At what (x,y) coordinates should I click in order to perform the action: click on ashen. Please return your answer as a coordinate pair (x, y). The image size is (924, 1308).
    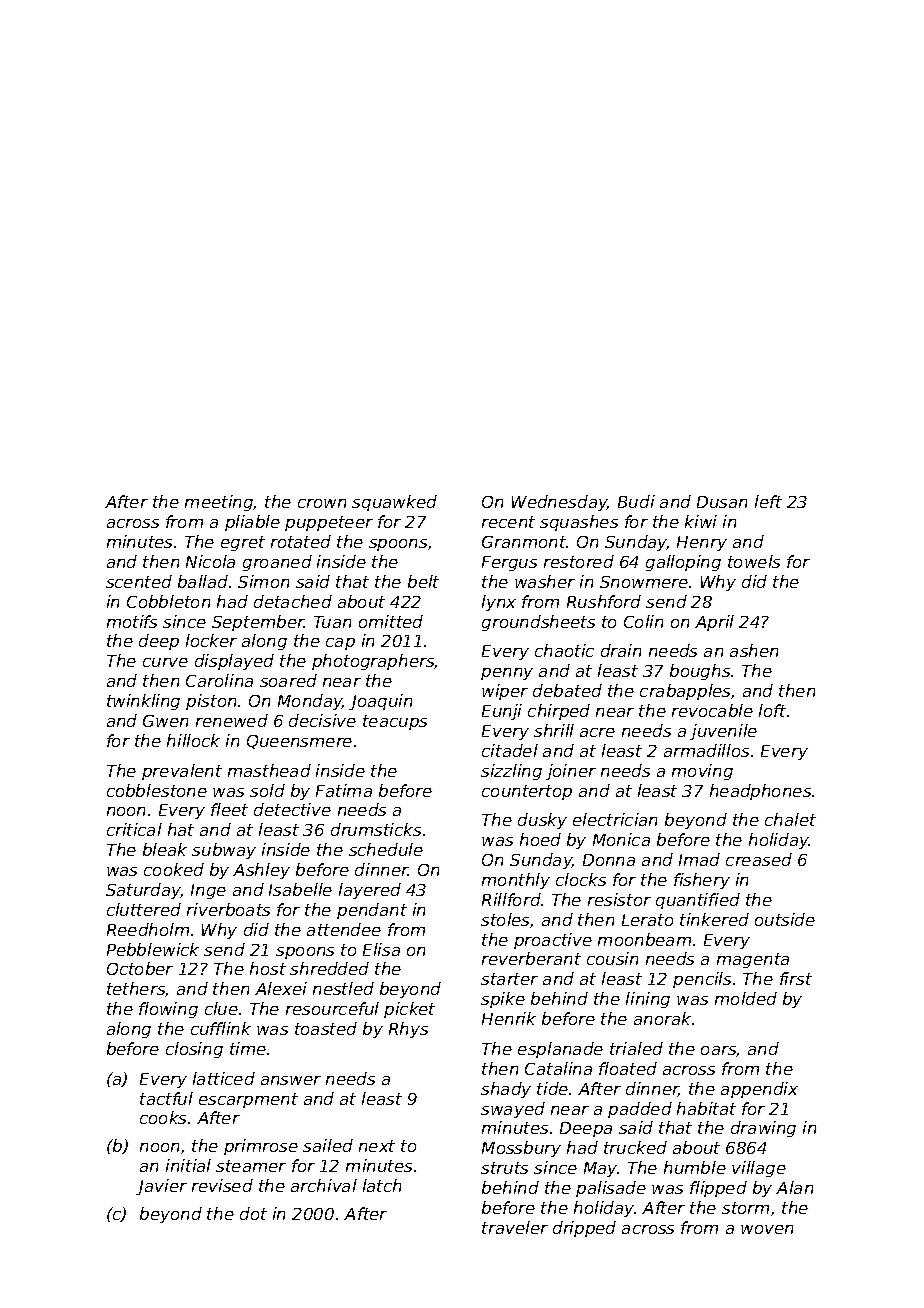
    Looking at the image, I should click on (754, 650).
